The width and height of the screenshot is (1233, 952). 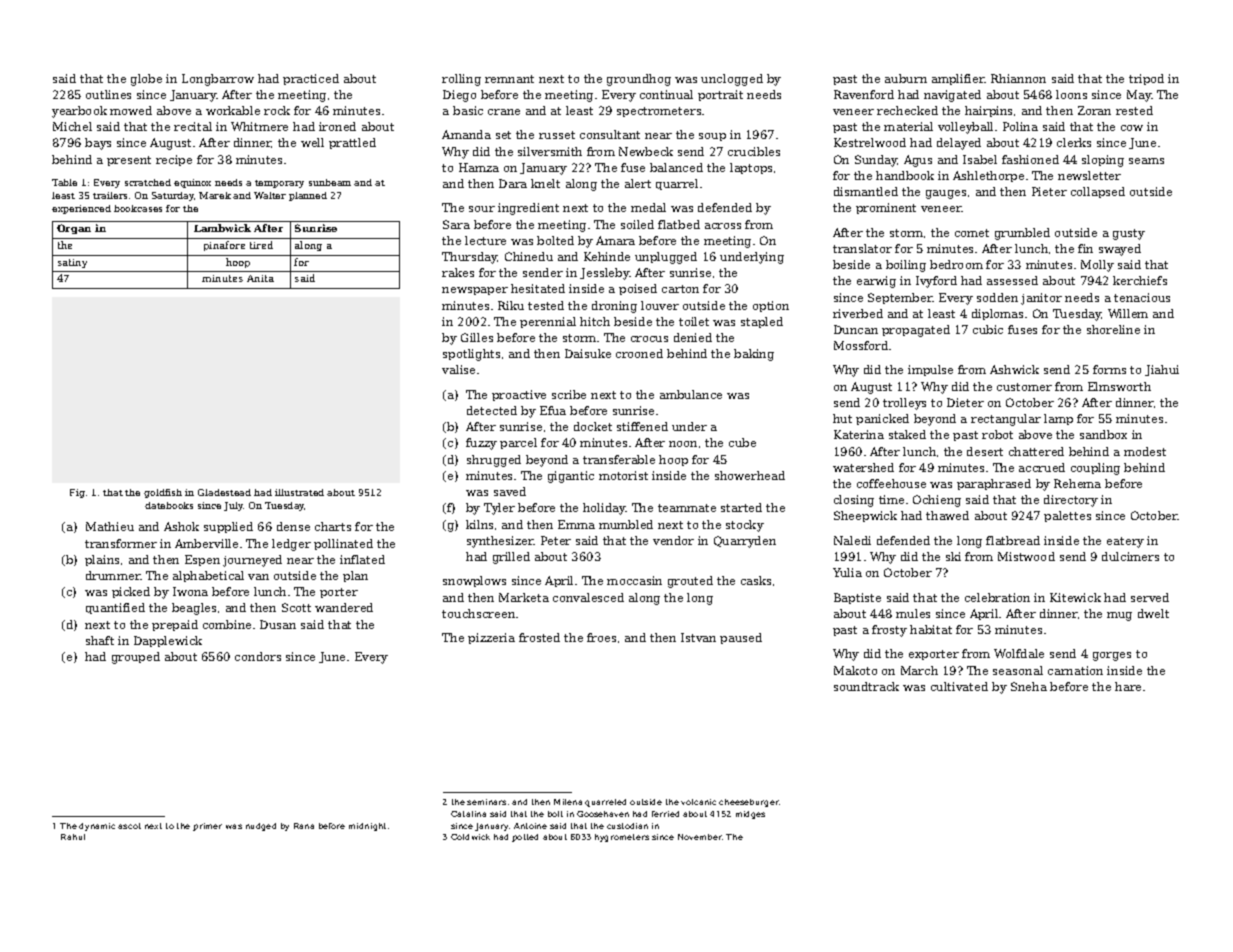 I want to click on motorist, so click(x=623, y=475).
